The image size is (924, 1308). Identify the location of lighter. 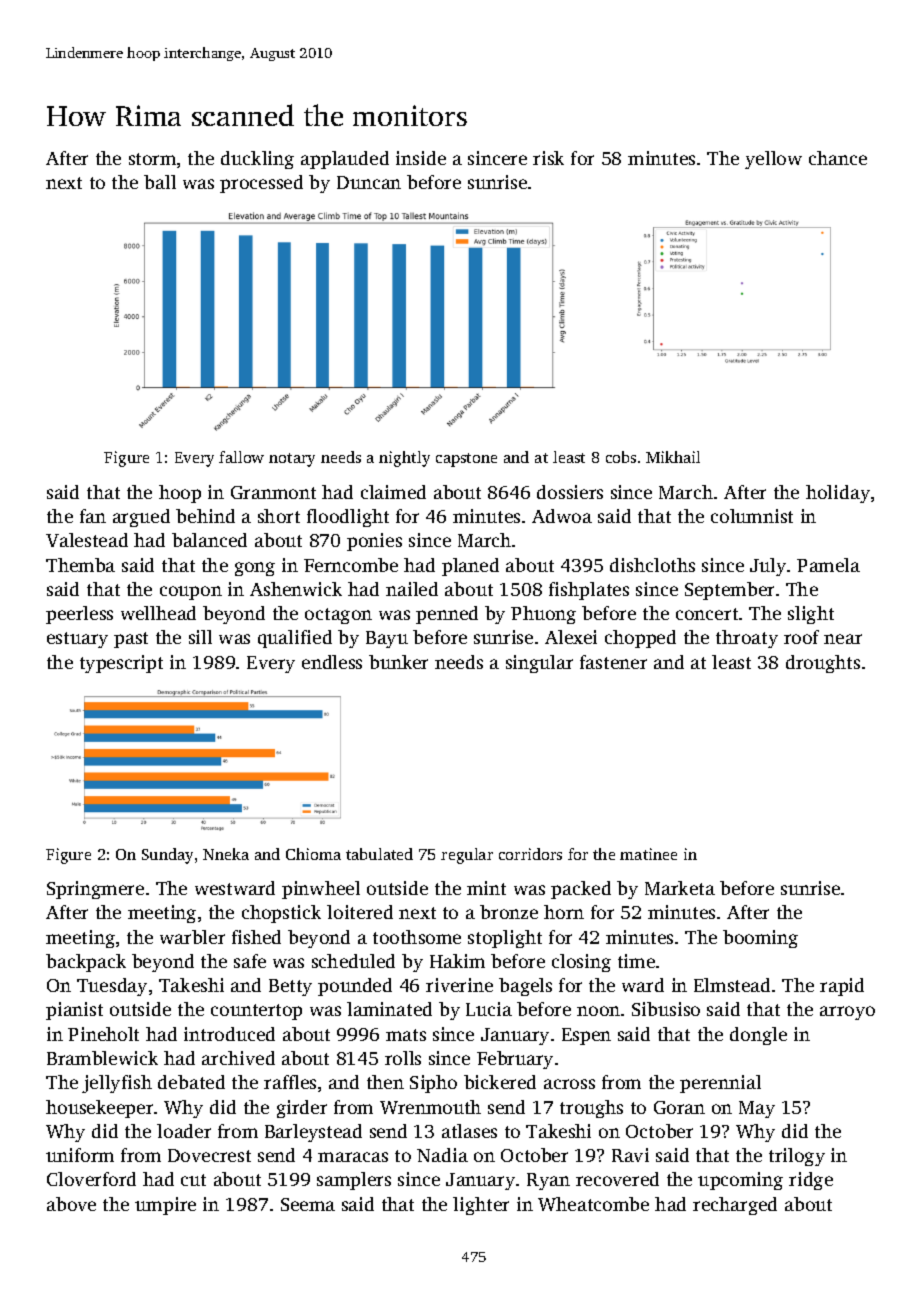
(481, 1206).
